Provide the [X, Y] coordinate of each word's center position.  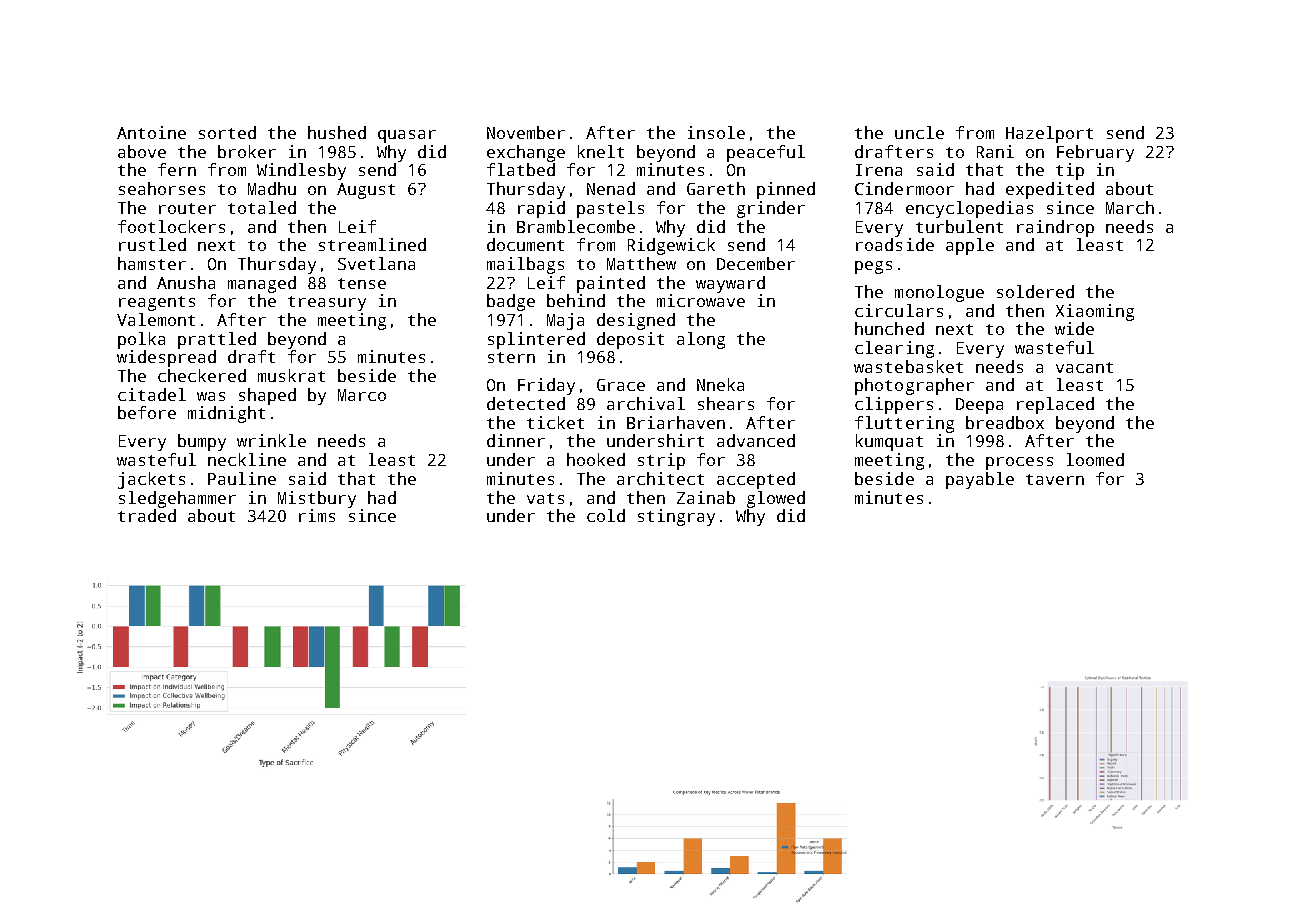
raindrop [1055, 228]
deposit [630, 340]
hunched [889, 328]
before [147, 412]
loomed [1095, 459]
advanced [756, 440]
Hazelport [1049, 134]
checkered [202, 375]
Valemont [156, 319]
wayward [730, 284]
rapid [541, 209]
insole [716, 132]
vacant [1084, 367]
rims [317, 515]
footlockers [171, 226]
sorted [227, 132]
